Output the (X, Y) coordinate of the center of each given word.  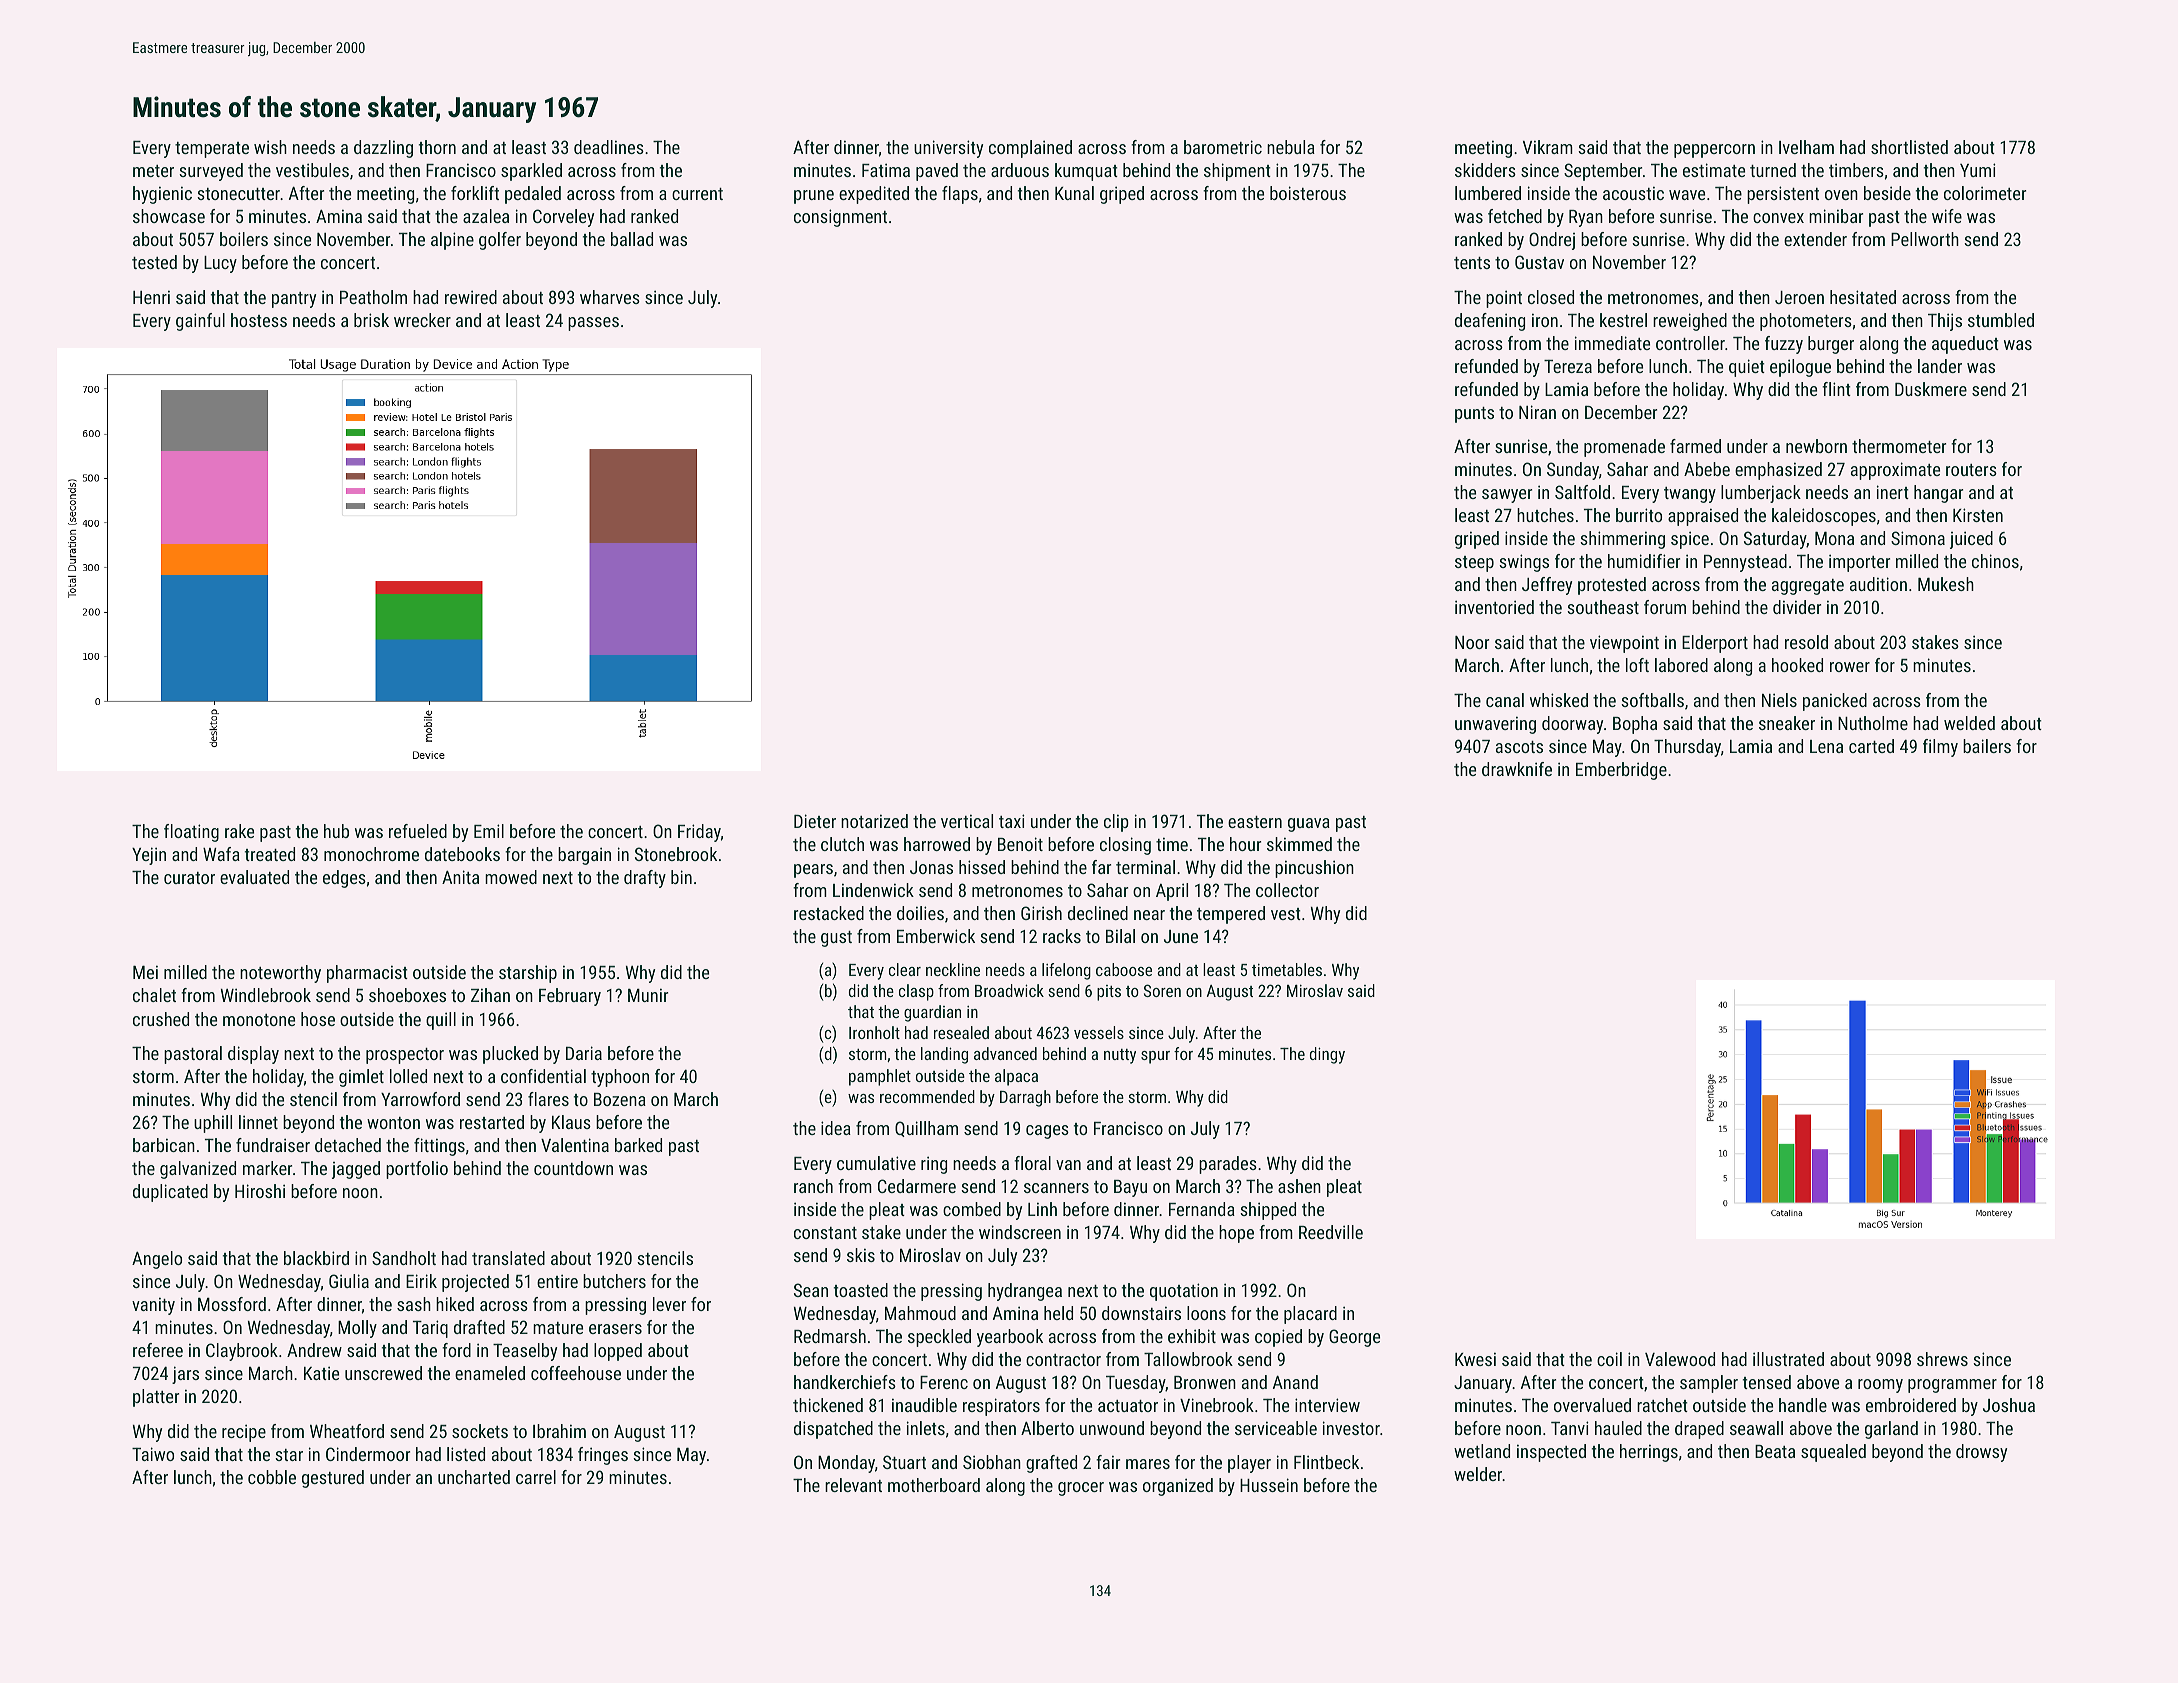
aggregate (1808, 587)
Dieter (815, 821)
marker (267, 1168)
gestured (333, 1479)
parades (1228, 1165)
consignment (840, 218)
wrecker (422, 320)
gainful (200, 322)
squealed (1833, 1453)
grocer (1081, 1489)
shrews (1942, 1359)
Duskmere (1931, 389)
